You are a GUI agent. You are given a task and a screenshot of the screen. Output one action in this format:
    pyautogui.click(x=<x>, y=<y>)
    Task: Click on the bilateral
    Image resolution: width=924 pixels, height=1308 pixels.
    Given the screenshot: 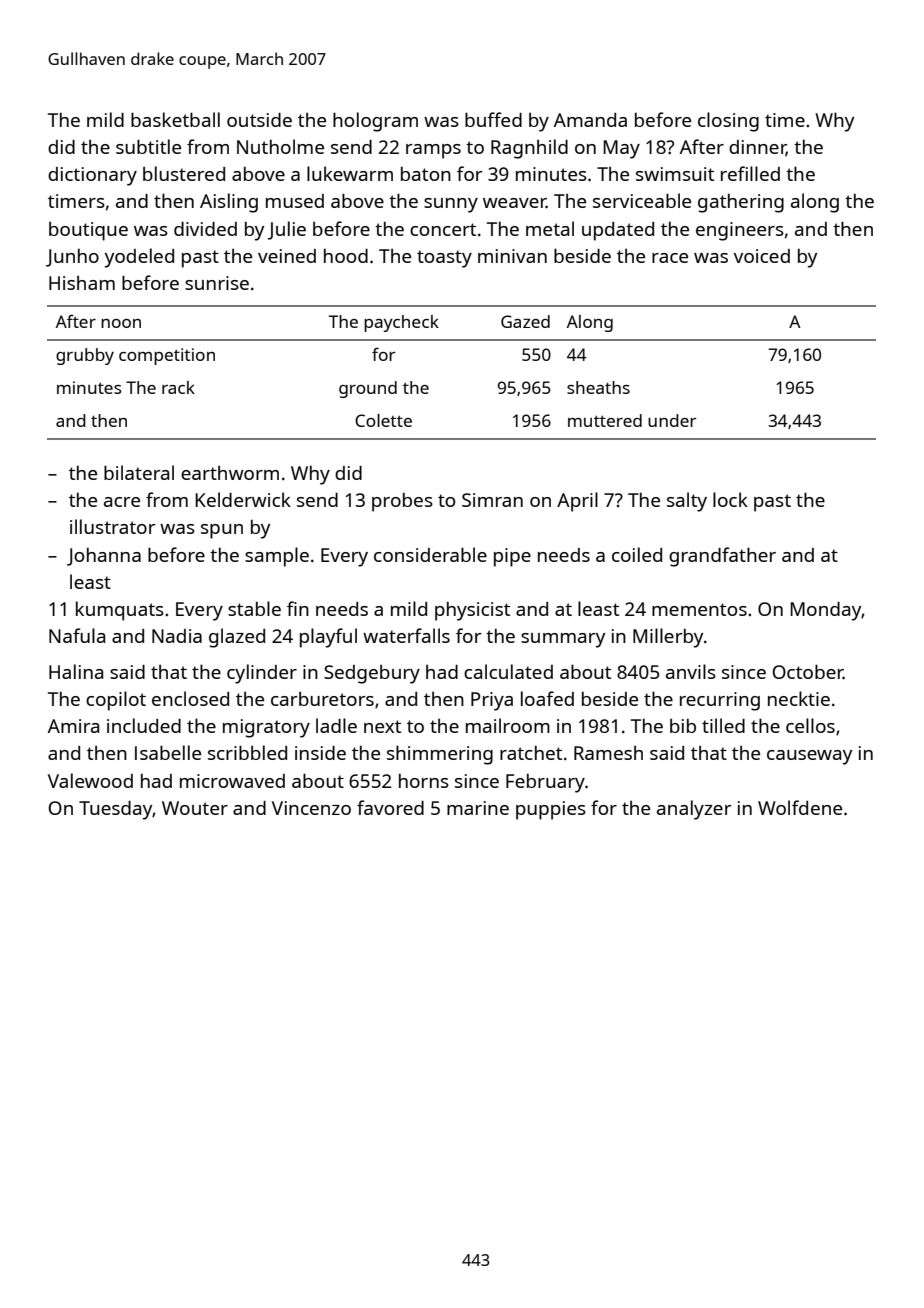 What is the action you would take?
    pyautogui.click(x=139, y=472)
